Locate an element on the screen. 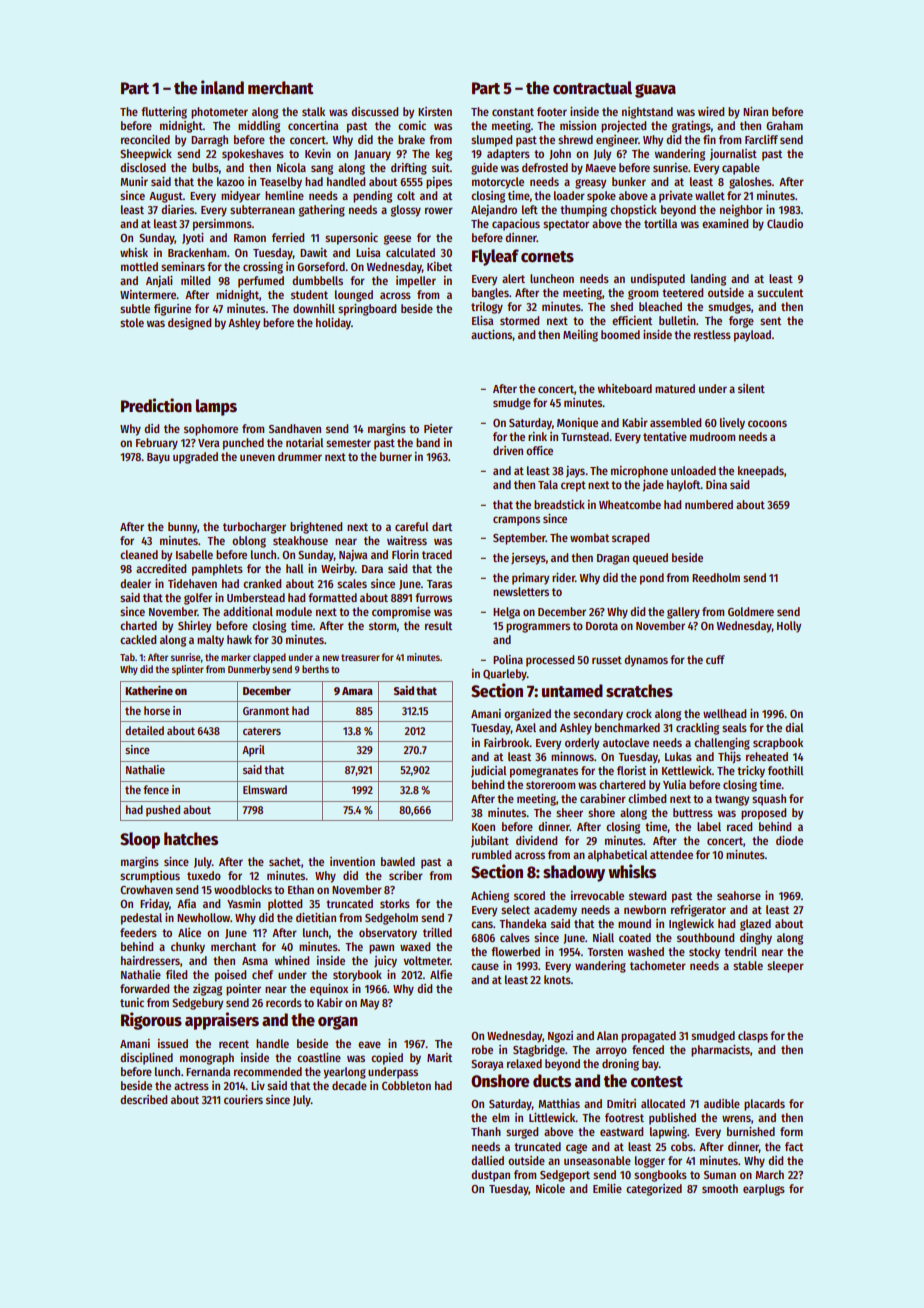 The width and height of the screenshot is (924, 1308). Claudio is located at coordinates (785, 223).
